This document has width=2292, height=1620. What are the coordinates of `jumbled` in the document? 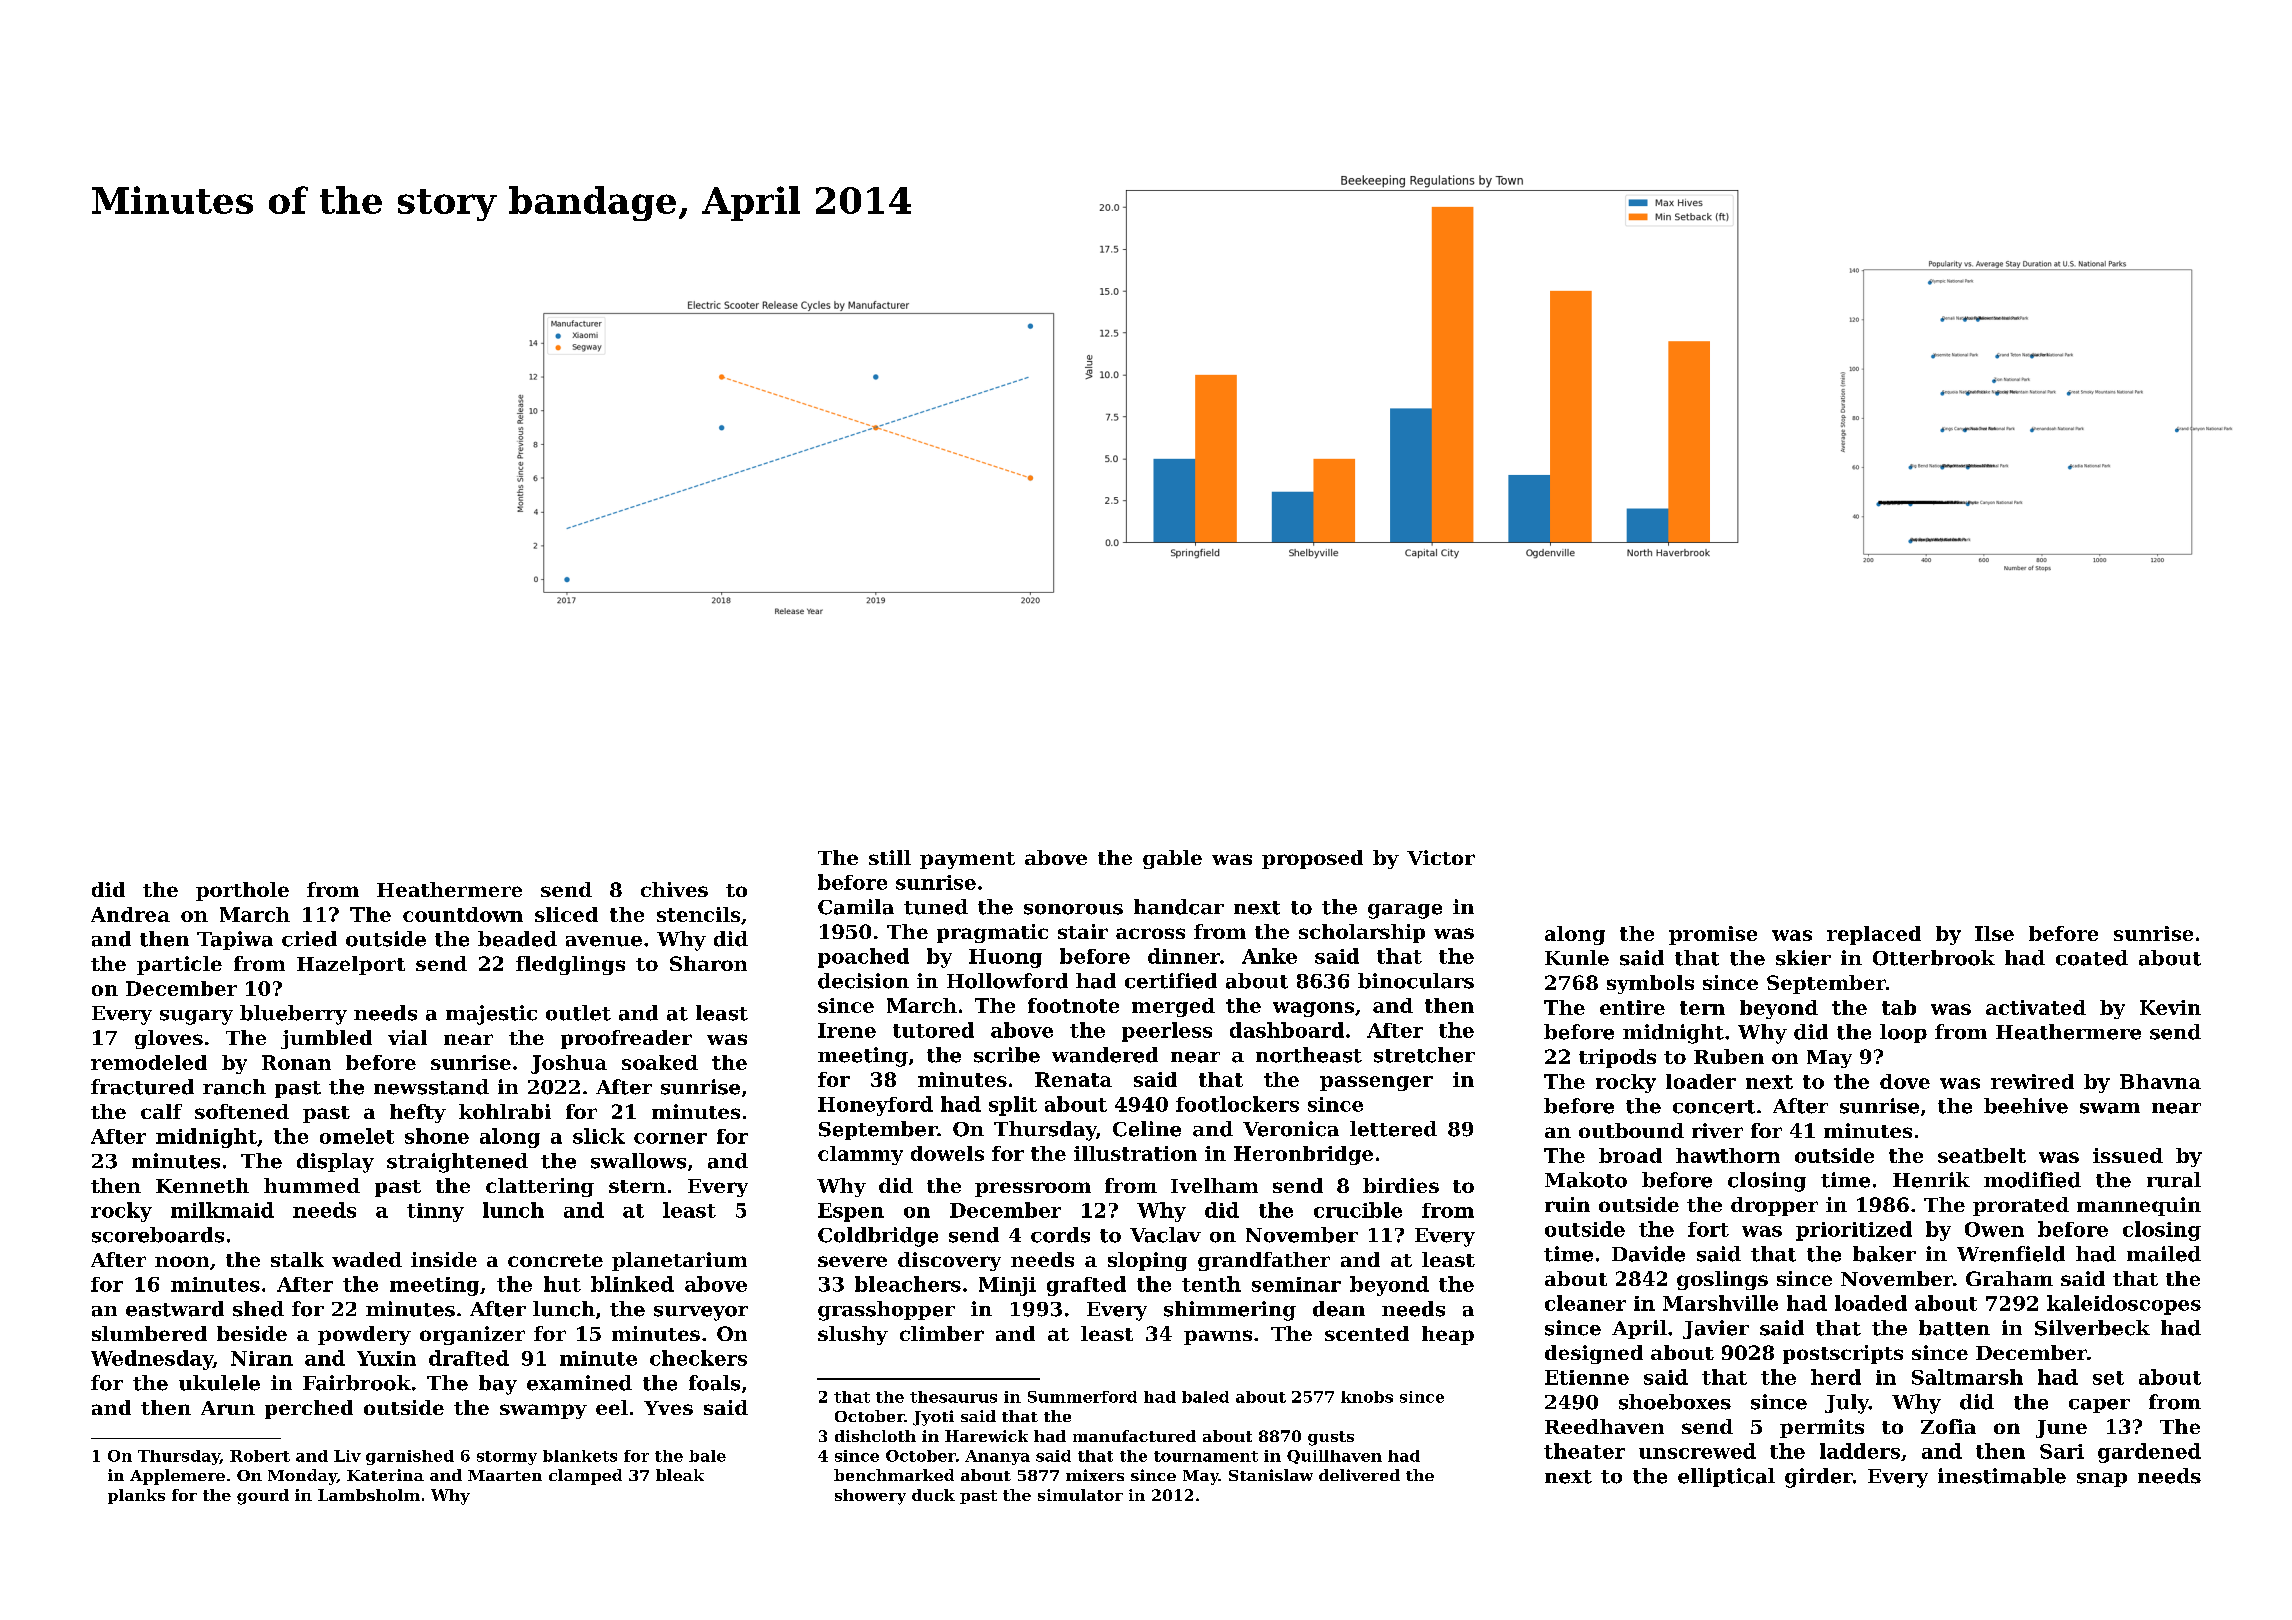 It's located at (326, 1039).
